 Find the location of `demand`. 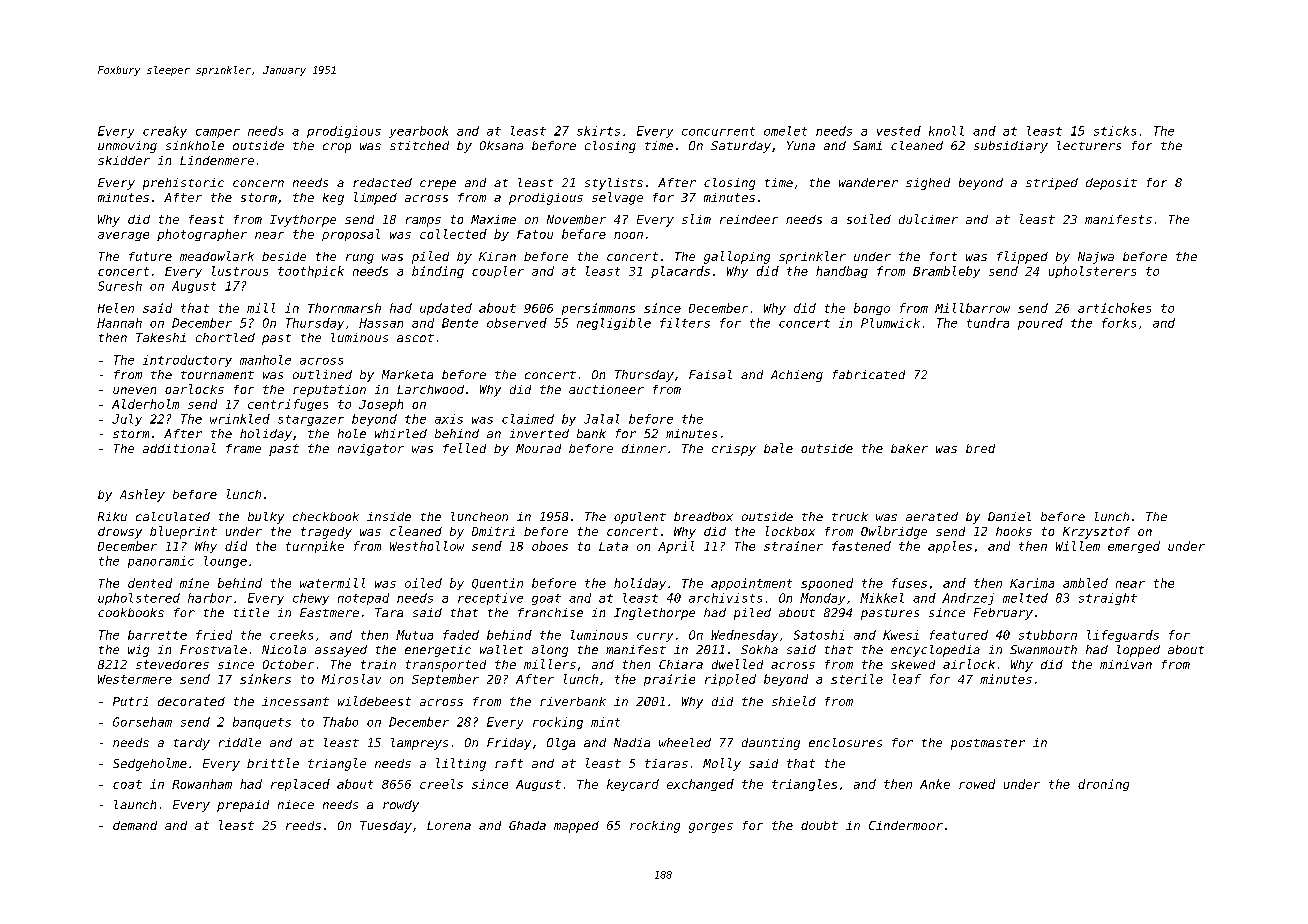

demand is located at coordinates (135, 825).
